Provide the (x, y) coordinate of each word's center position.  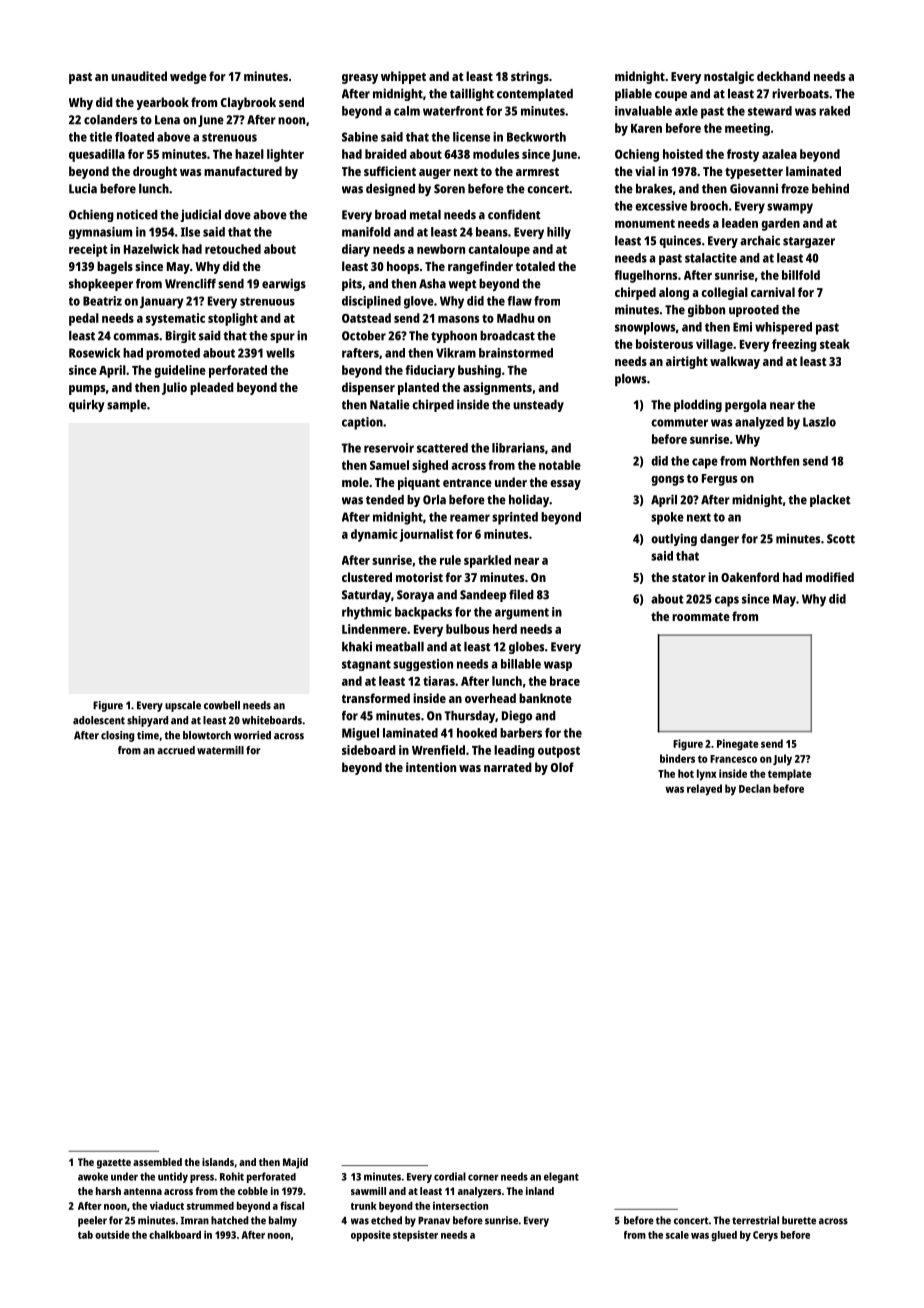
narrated (508, 767)
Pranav (434, 1221)
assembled (157, 1162)
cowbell (222, 705)
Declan (755, 788)
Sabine (360, 137)
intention (431, 767)
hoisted (683, 154)
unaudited (139, 76)
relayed (704, 790)
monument (645, 223)
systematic (175, 319)
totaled (535, 266)
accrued (176, 750)
